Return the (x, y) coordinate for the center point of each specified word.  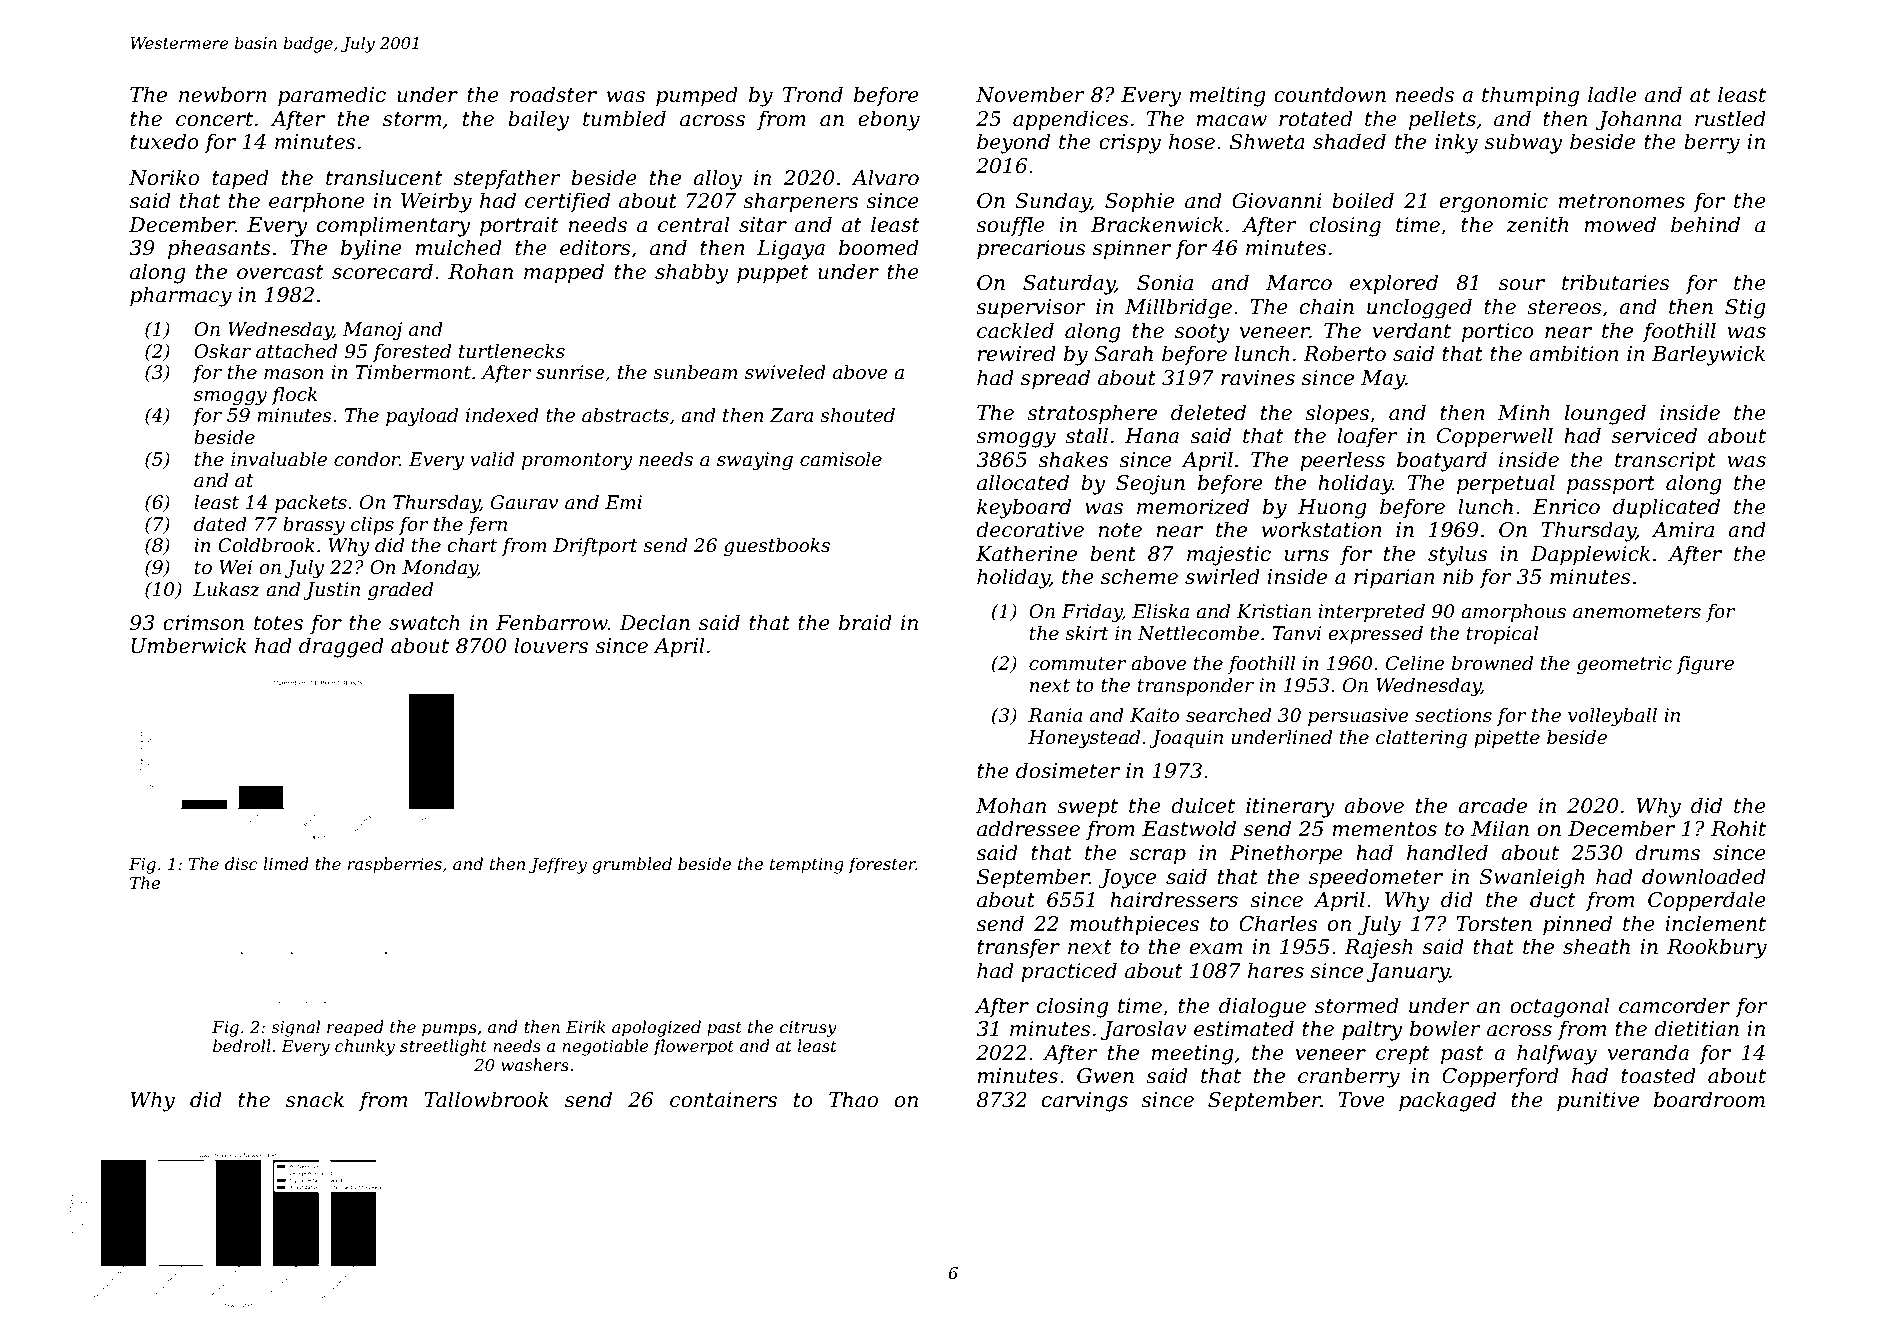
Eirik (586, 1026)
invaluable (279, 459)
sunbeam (695, 372)
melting (1228, 96)
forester (882, 865)
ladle (1612, 94)
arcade (1492, 805)
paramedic (332, 96)
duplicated (1666, 508)
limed (286, 863)
